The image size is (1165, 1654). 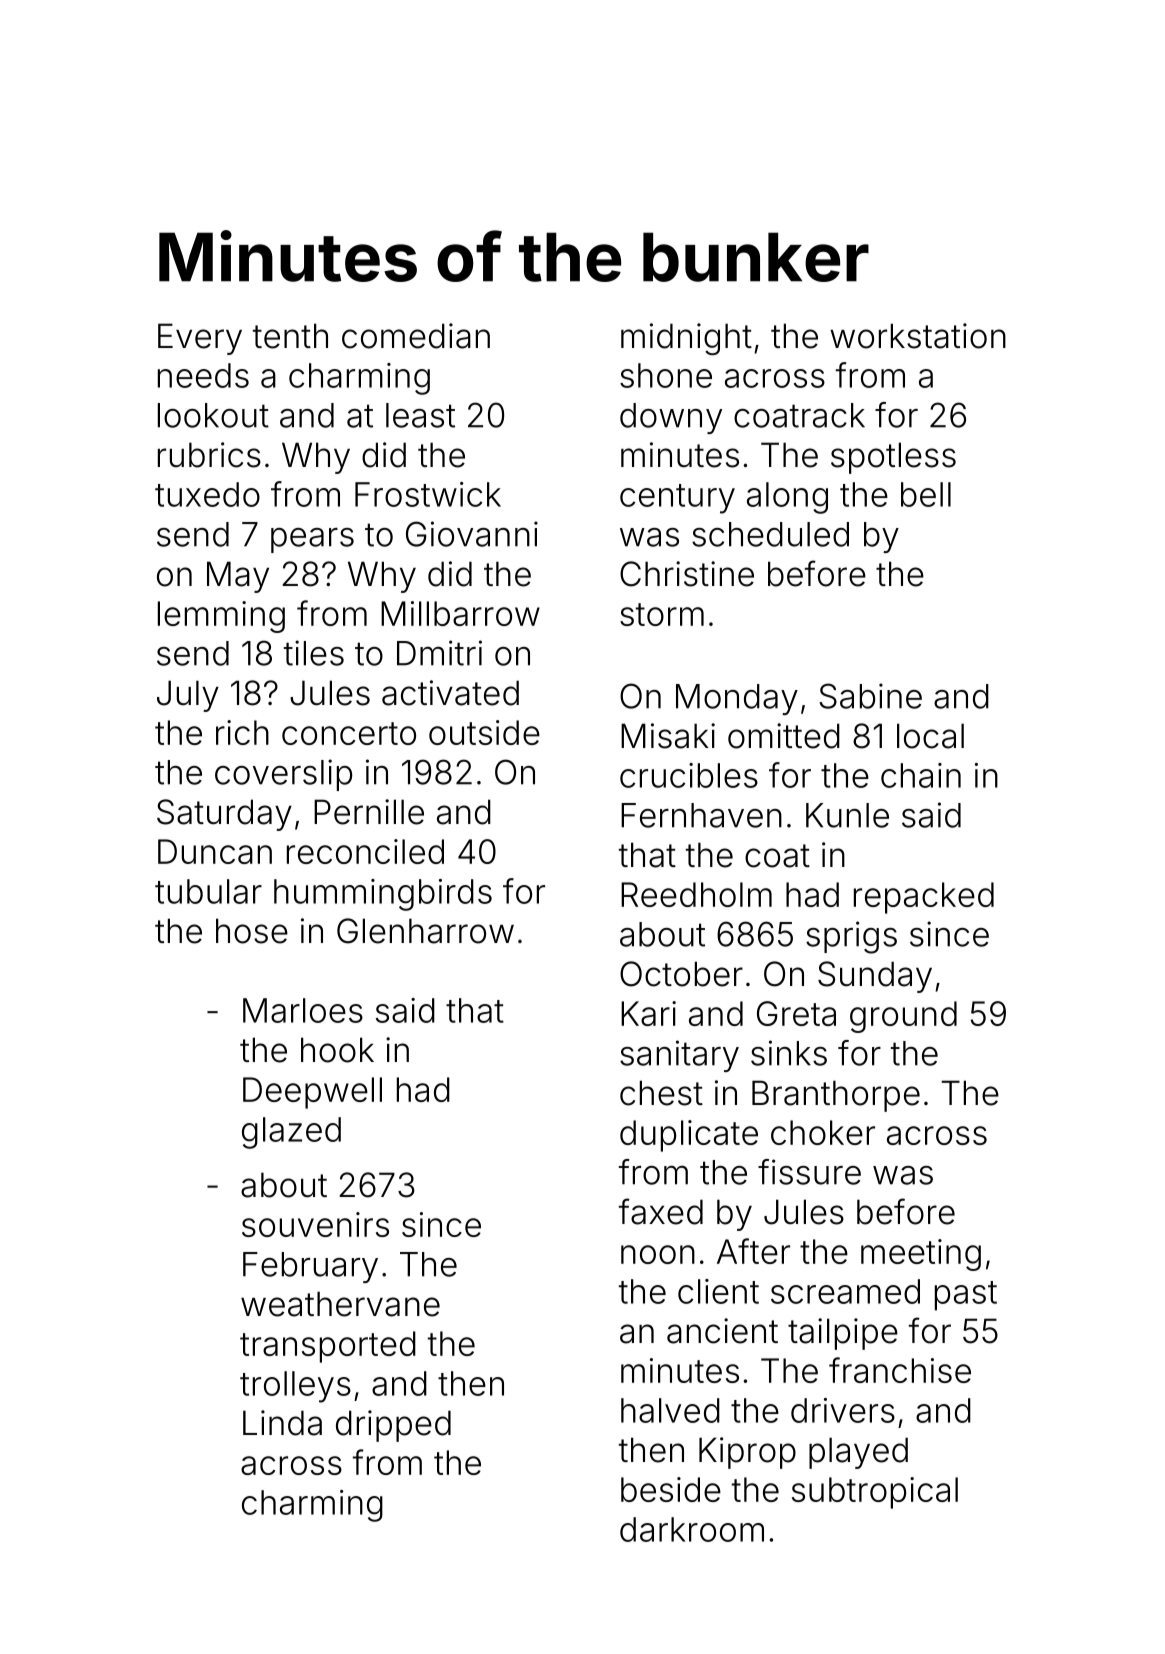 I want to click on repacked, so click(x=924, y=898).
